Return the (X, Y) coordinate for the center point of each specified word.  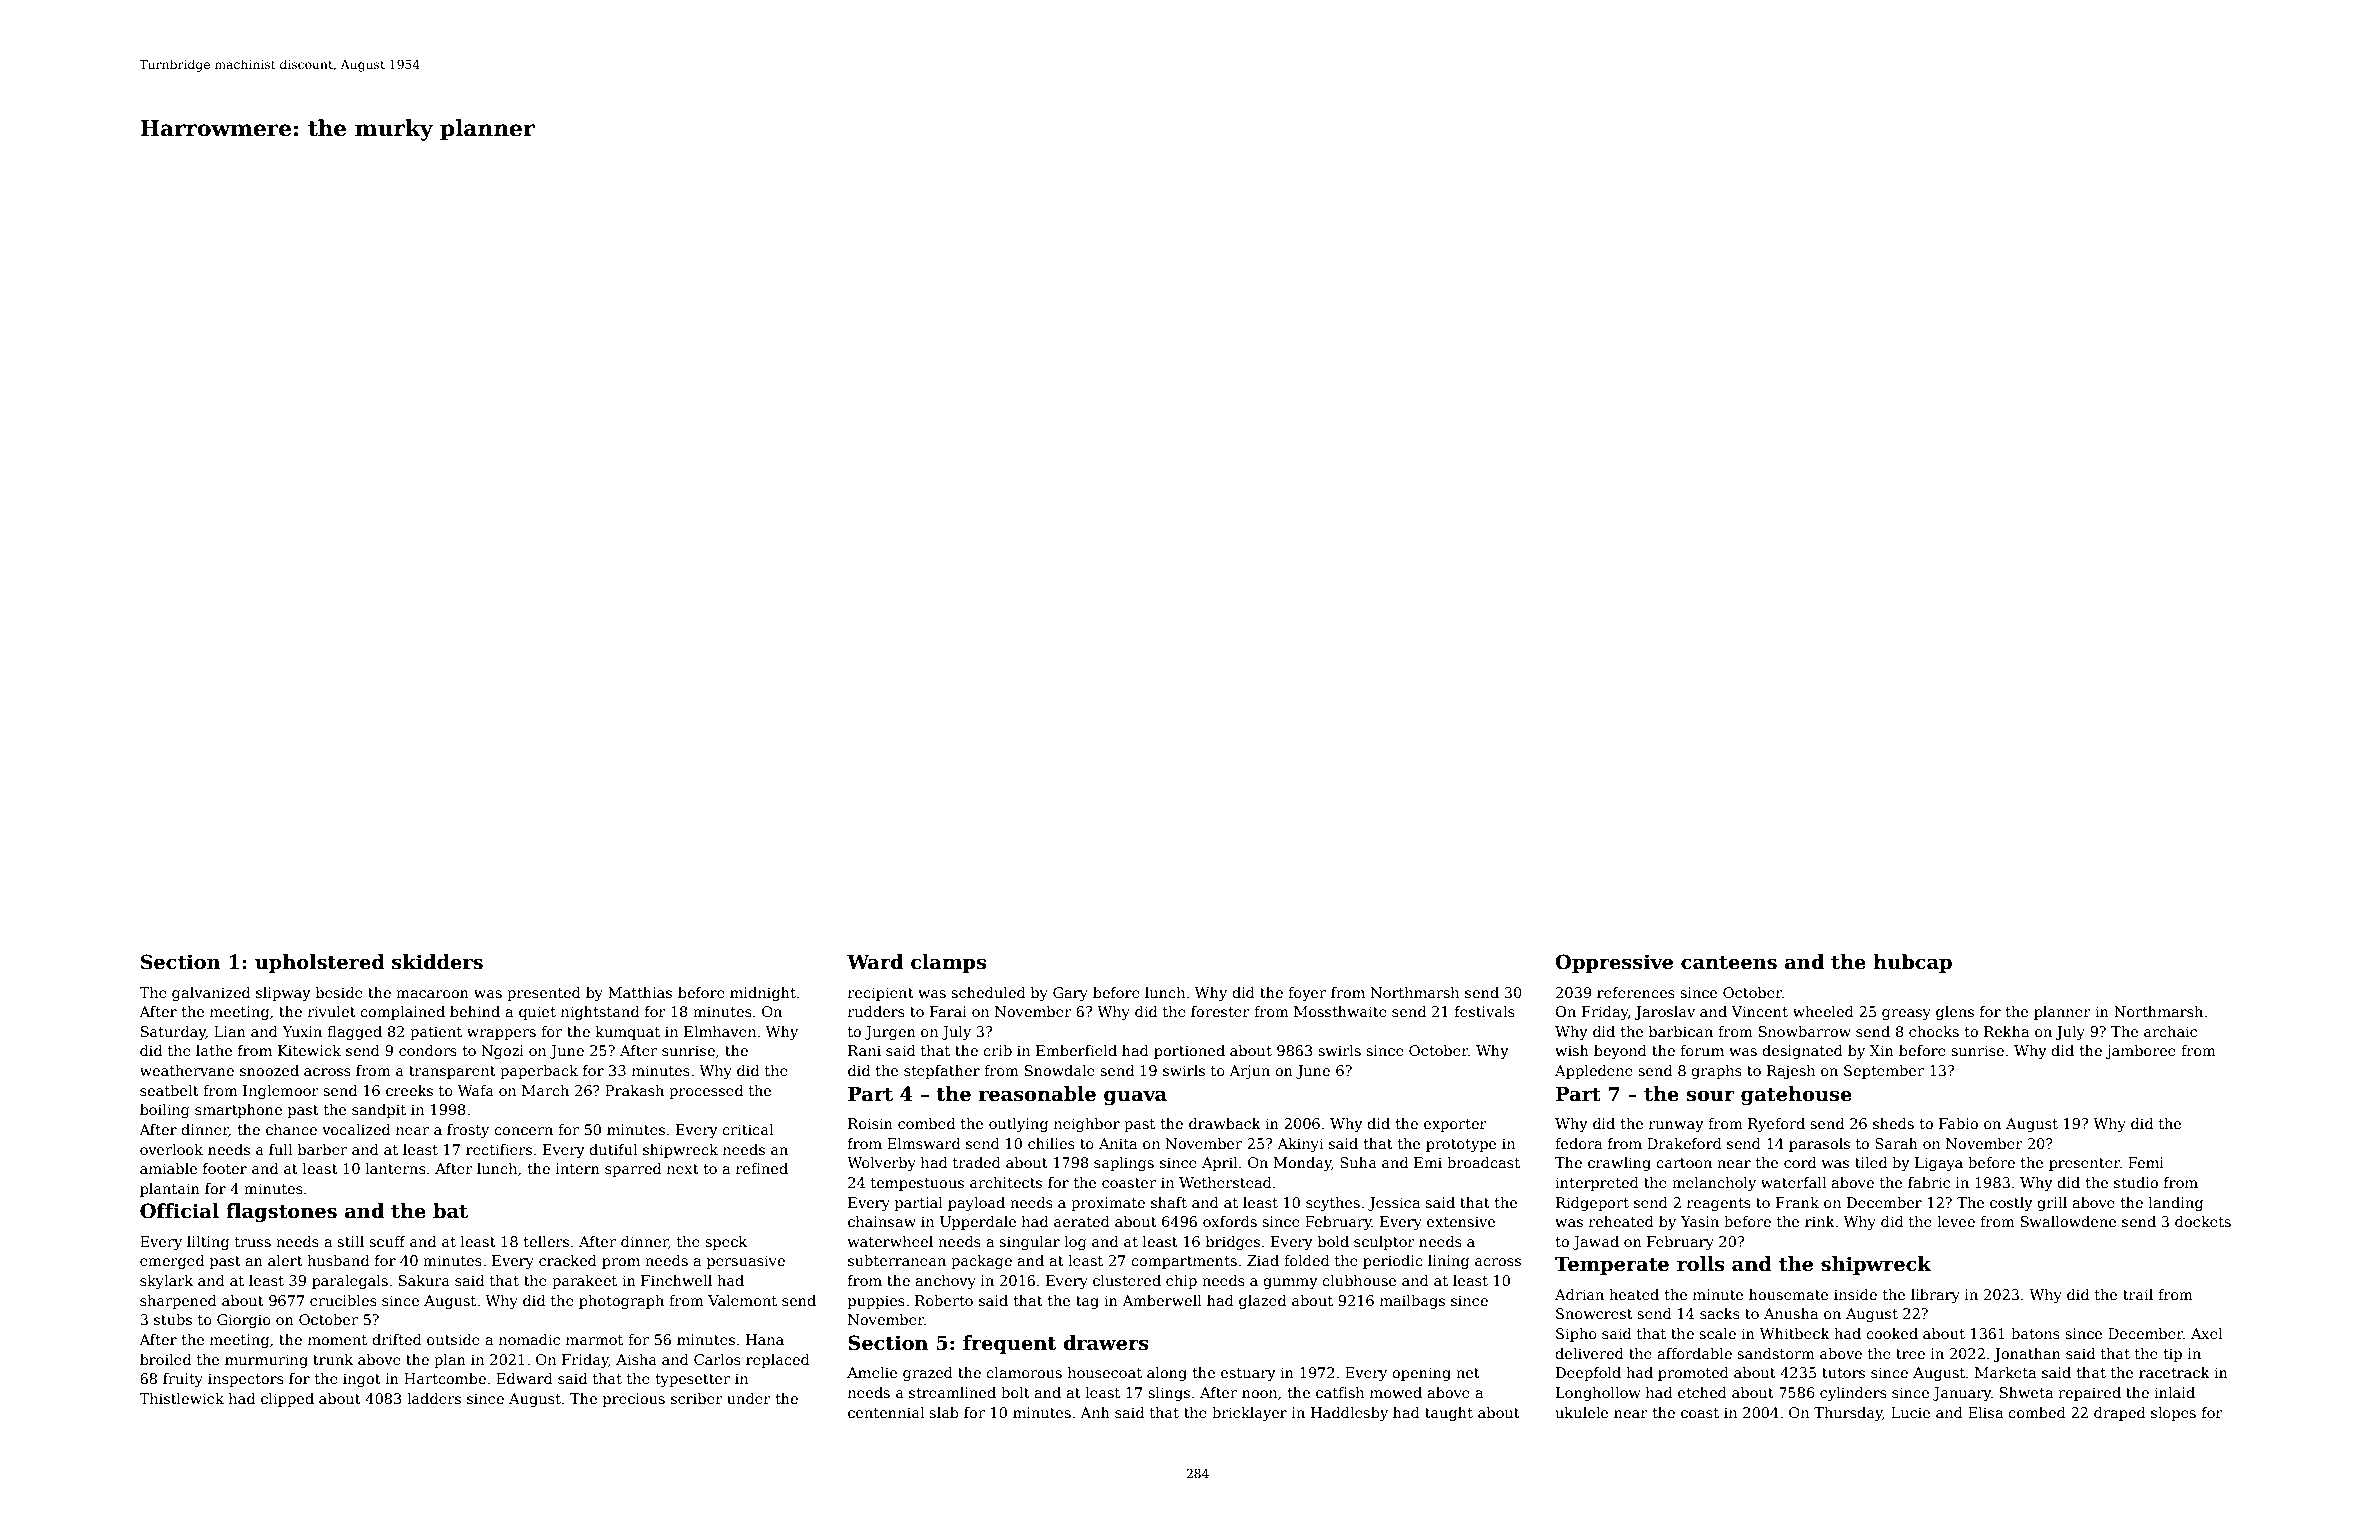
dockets (2203, 1221)
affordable (1694, 1353)
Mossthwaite (1340, 1011)
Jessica (1394, 1204)
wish (1572, 1050)
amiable (168, 1168)
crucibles (343, 1300)
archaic (2170, 1031)
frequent (1009, 1344)
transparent (452, 1072)
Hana (765, 1339)
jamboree (2141, 1052)
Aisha (636, 1359)
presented (544, 994)
